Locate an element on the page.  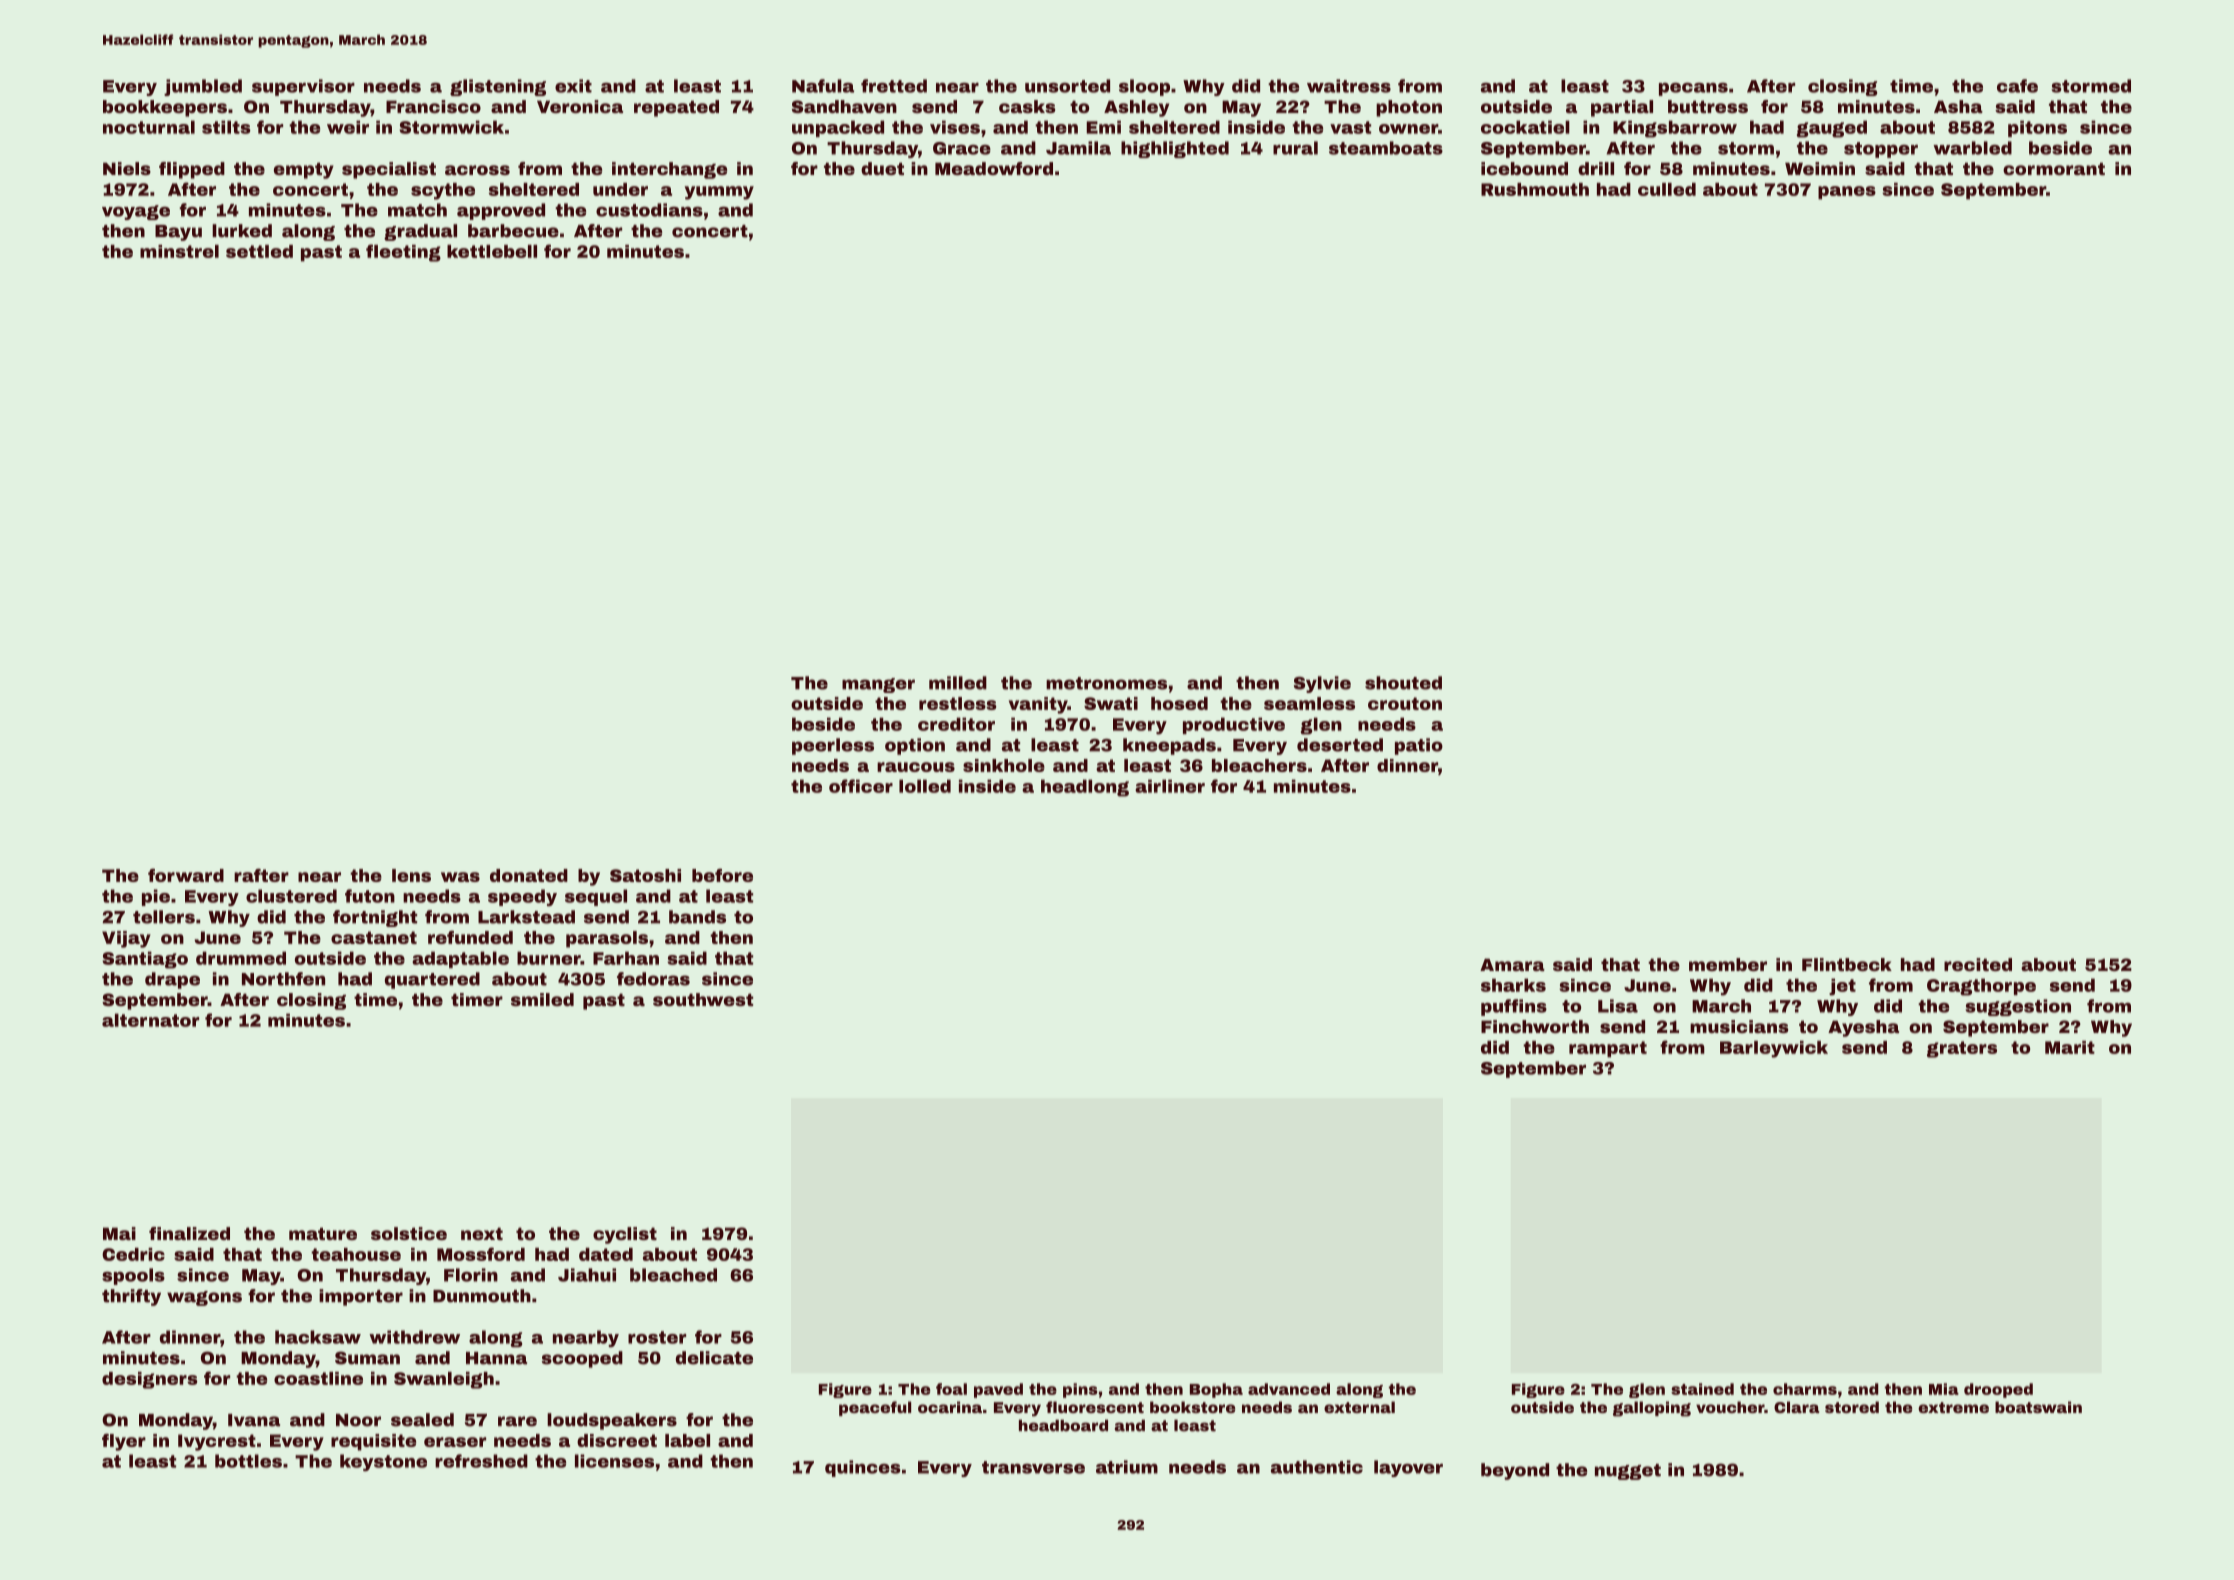
Flintbeck is located at coordinates (1847, 964).
